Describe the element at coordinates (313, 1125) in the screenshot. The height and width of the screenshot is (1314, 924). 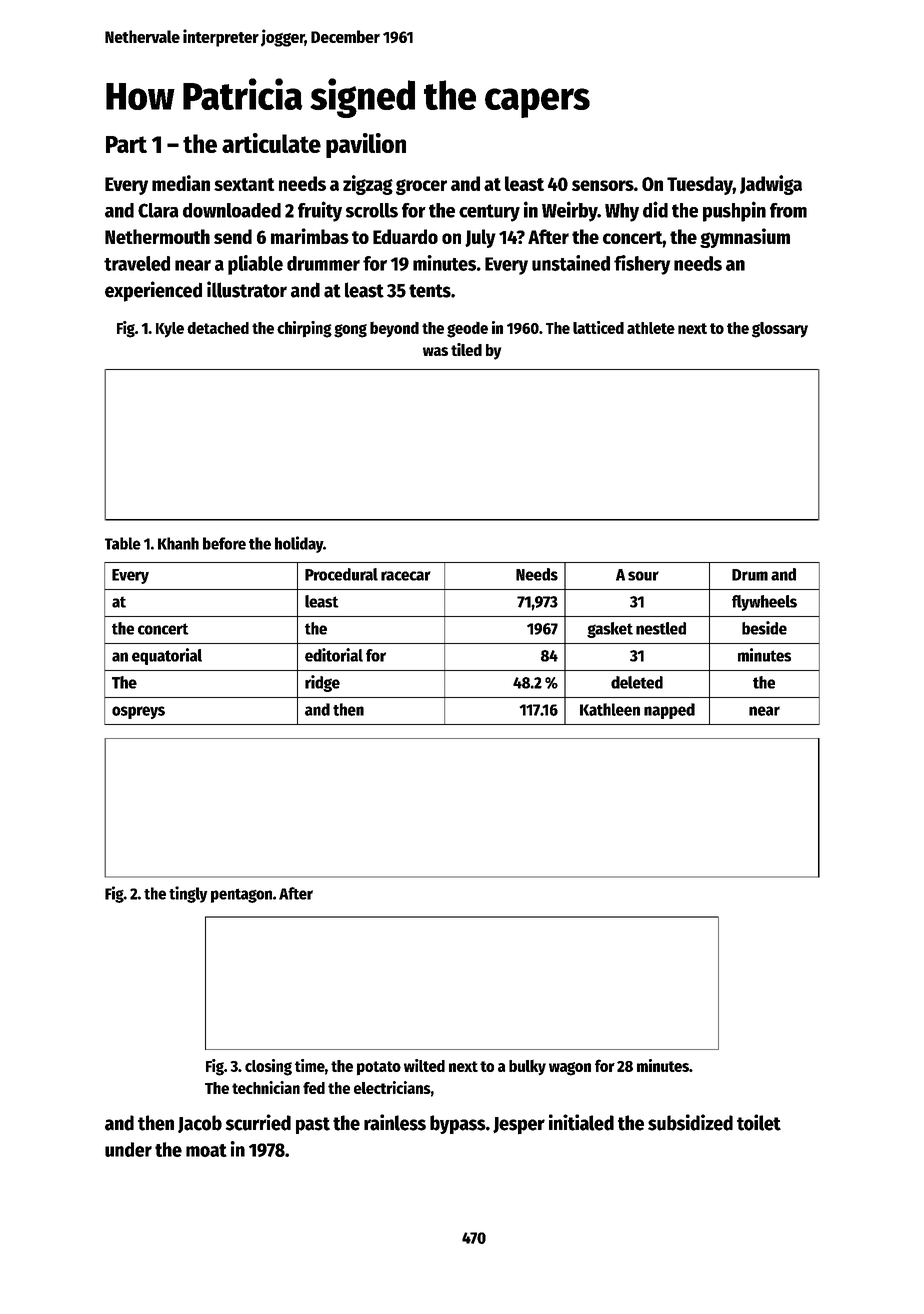
I see `past` at that location.
